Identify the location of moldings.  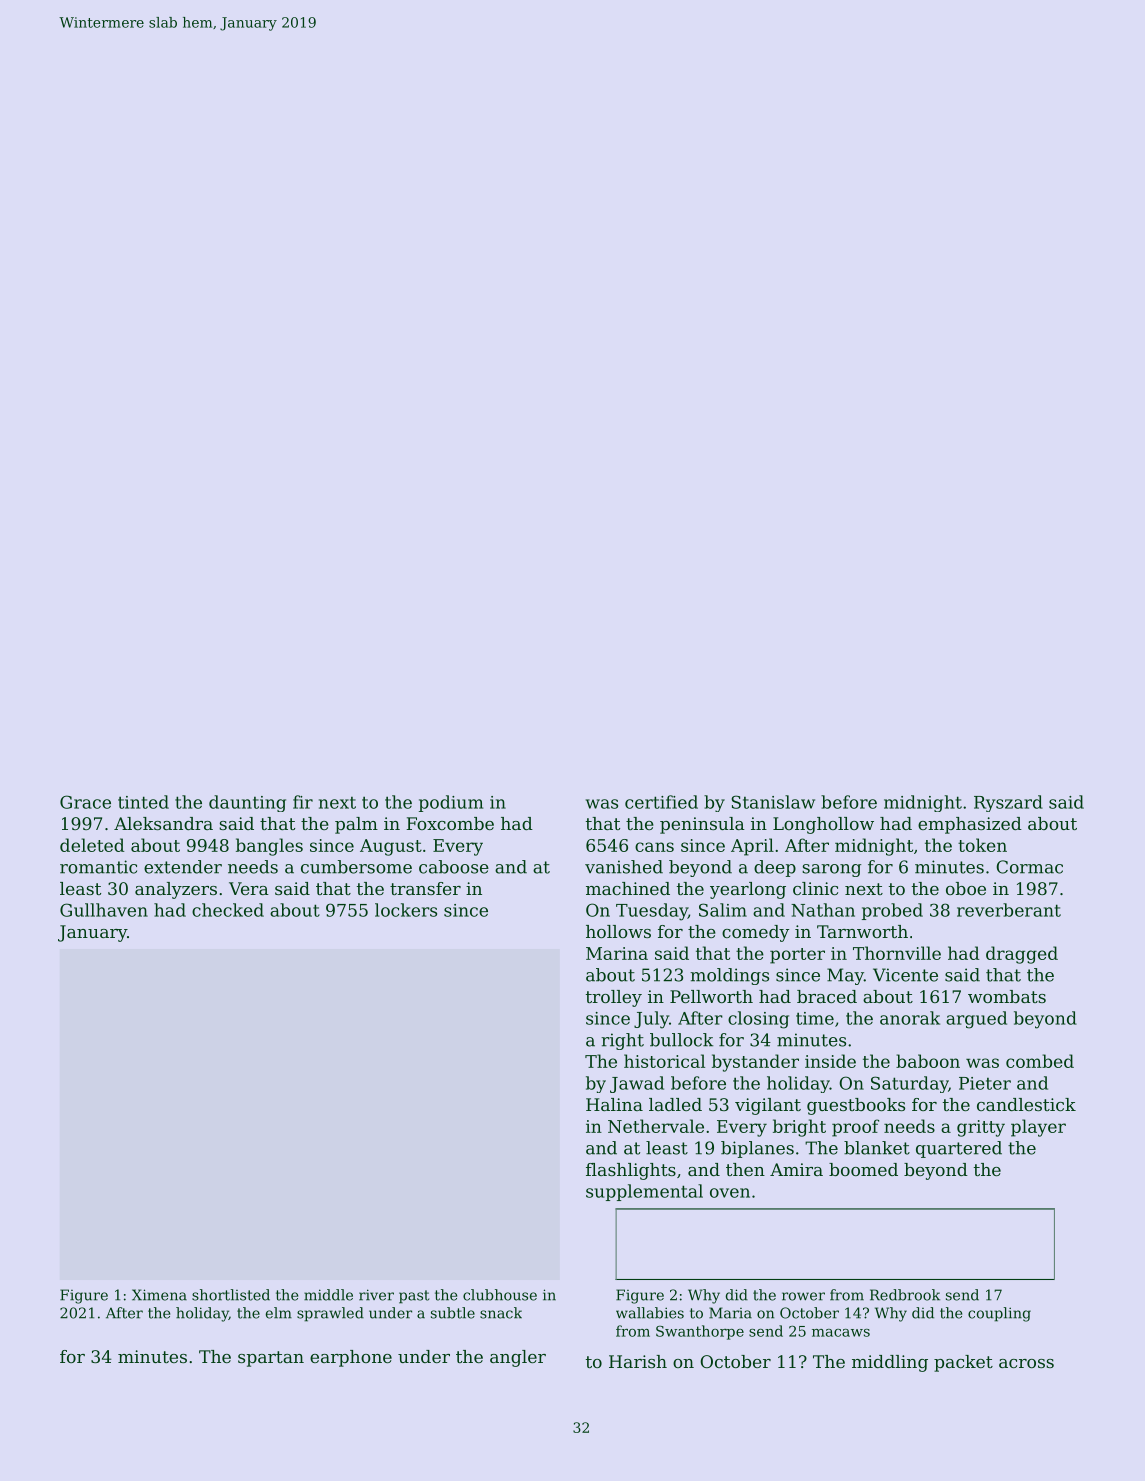
(729, 976).
